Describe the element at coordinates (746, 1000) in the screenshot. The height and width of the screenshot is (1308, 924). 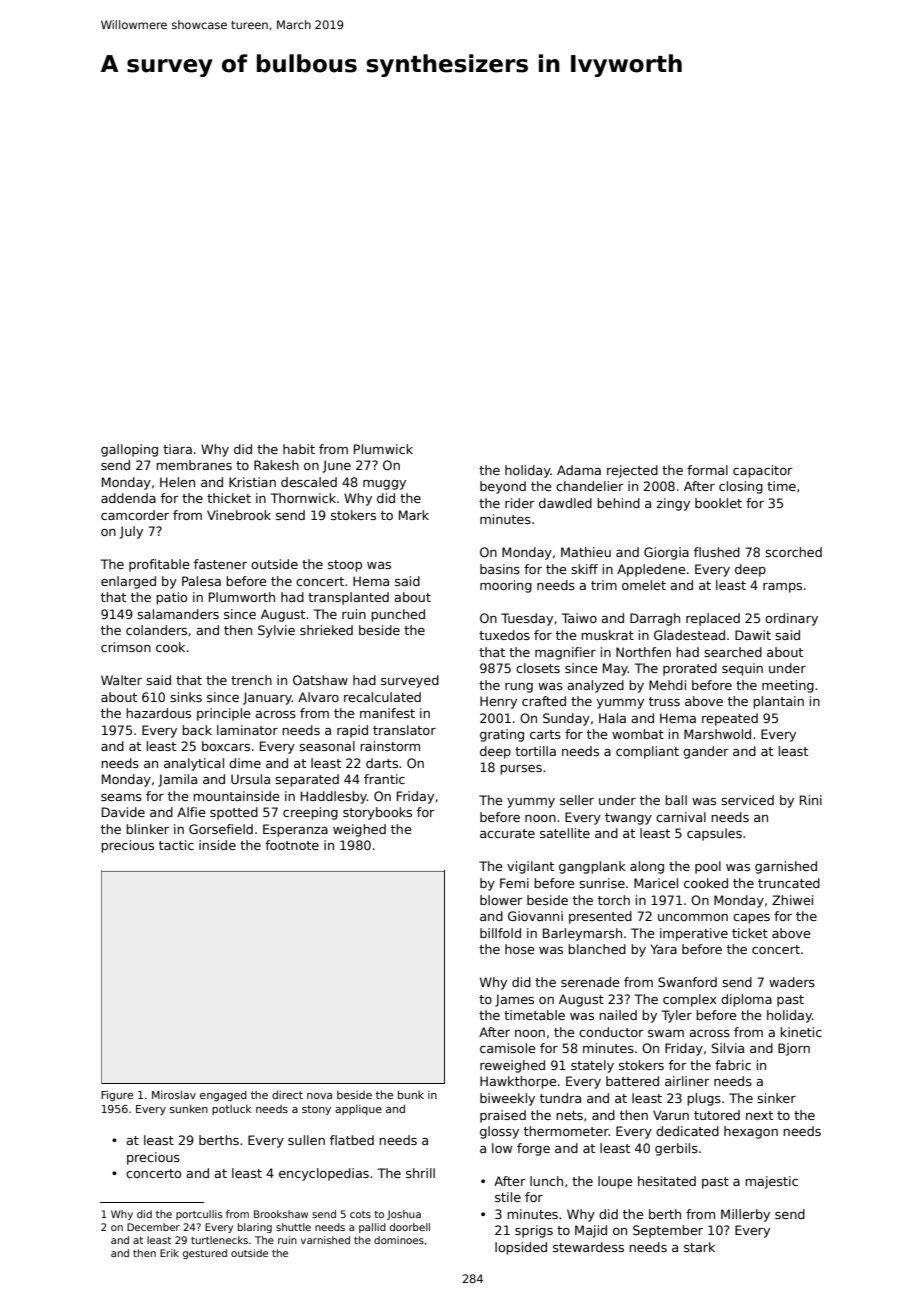
I see `diploma` at that location.
